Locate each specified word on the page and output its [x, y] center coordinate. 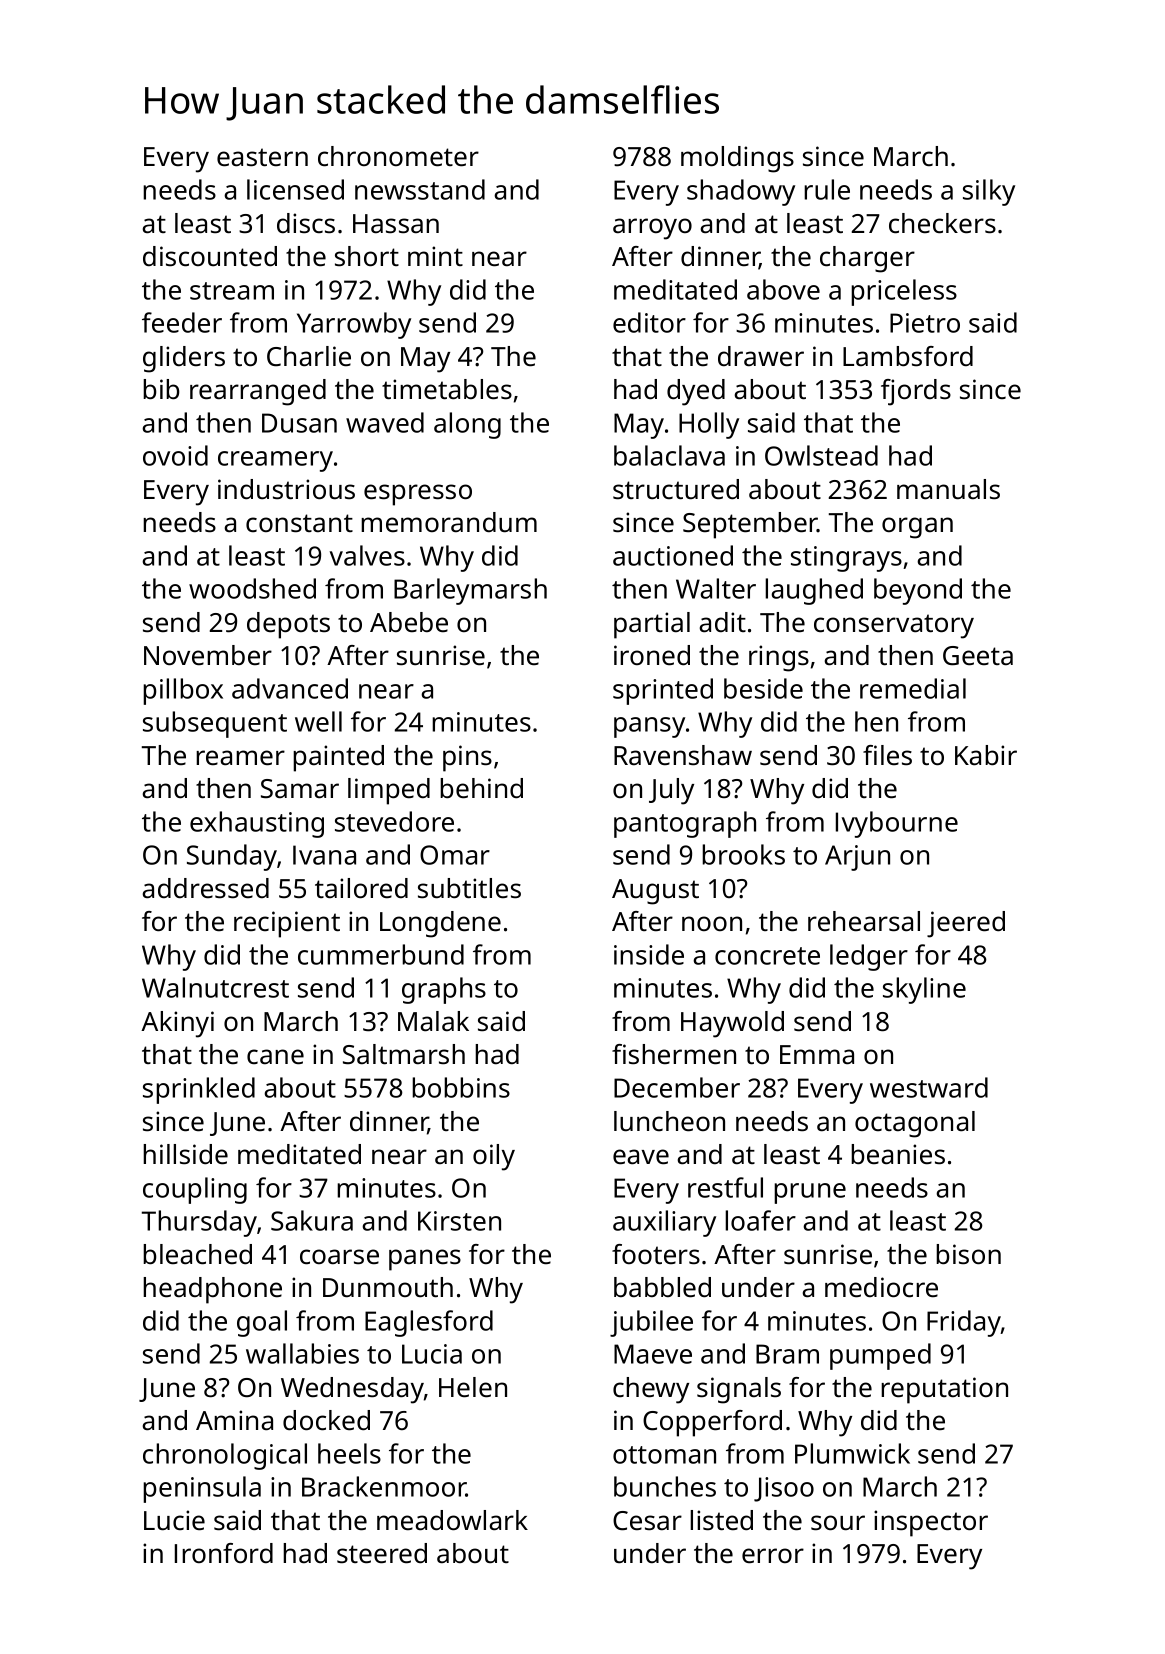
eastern [262, 157]
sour [838, 1523]
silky [989, 192]
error [773, 1556]
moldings [737, 159]
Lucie [174, 1520]
